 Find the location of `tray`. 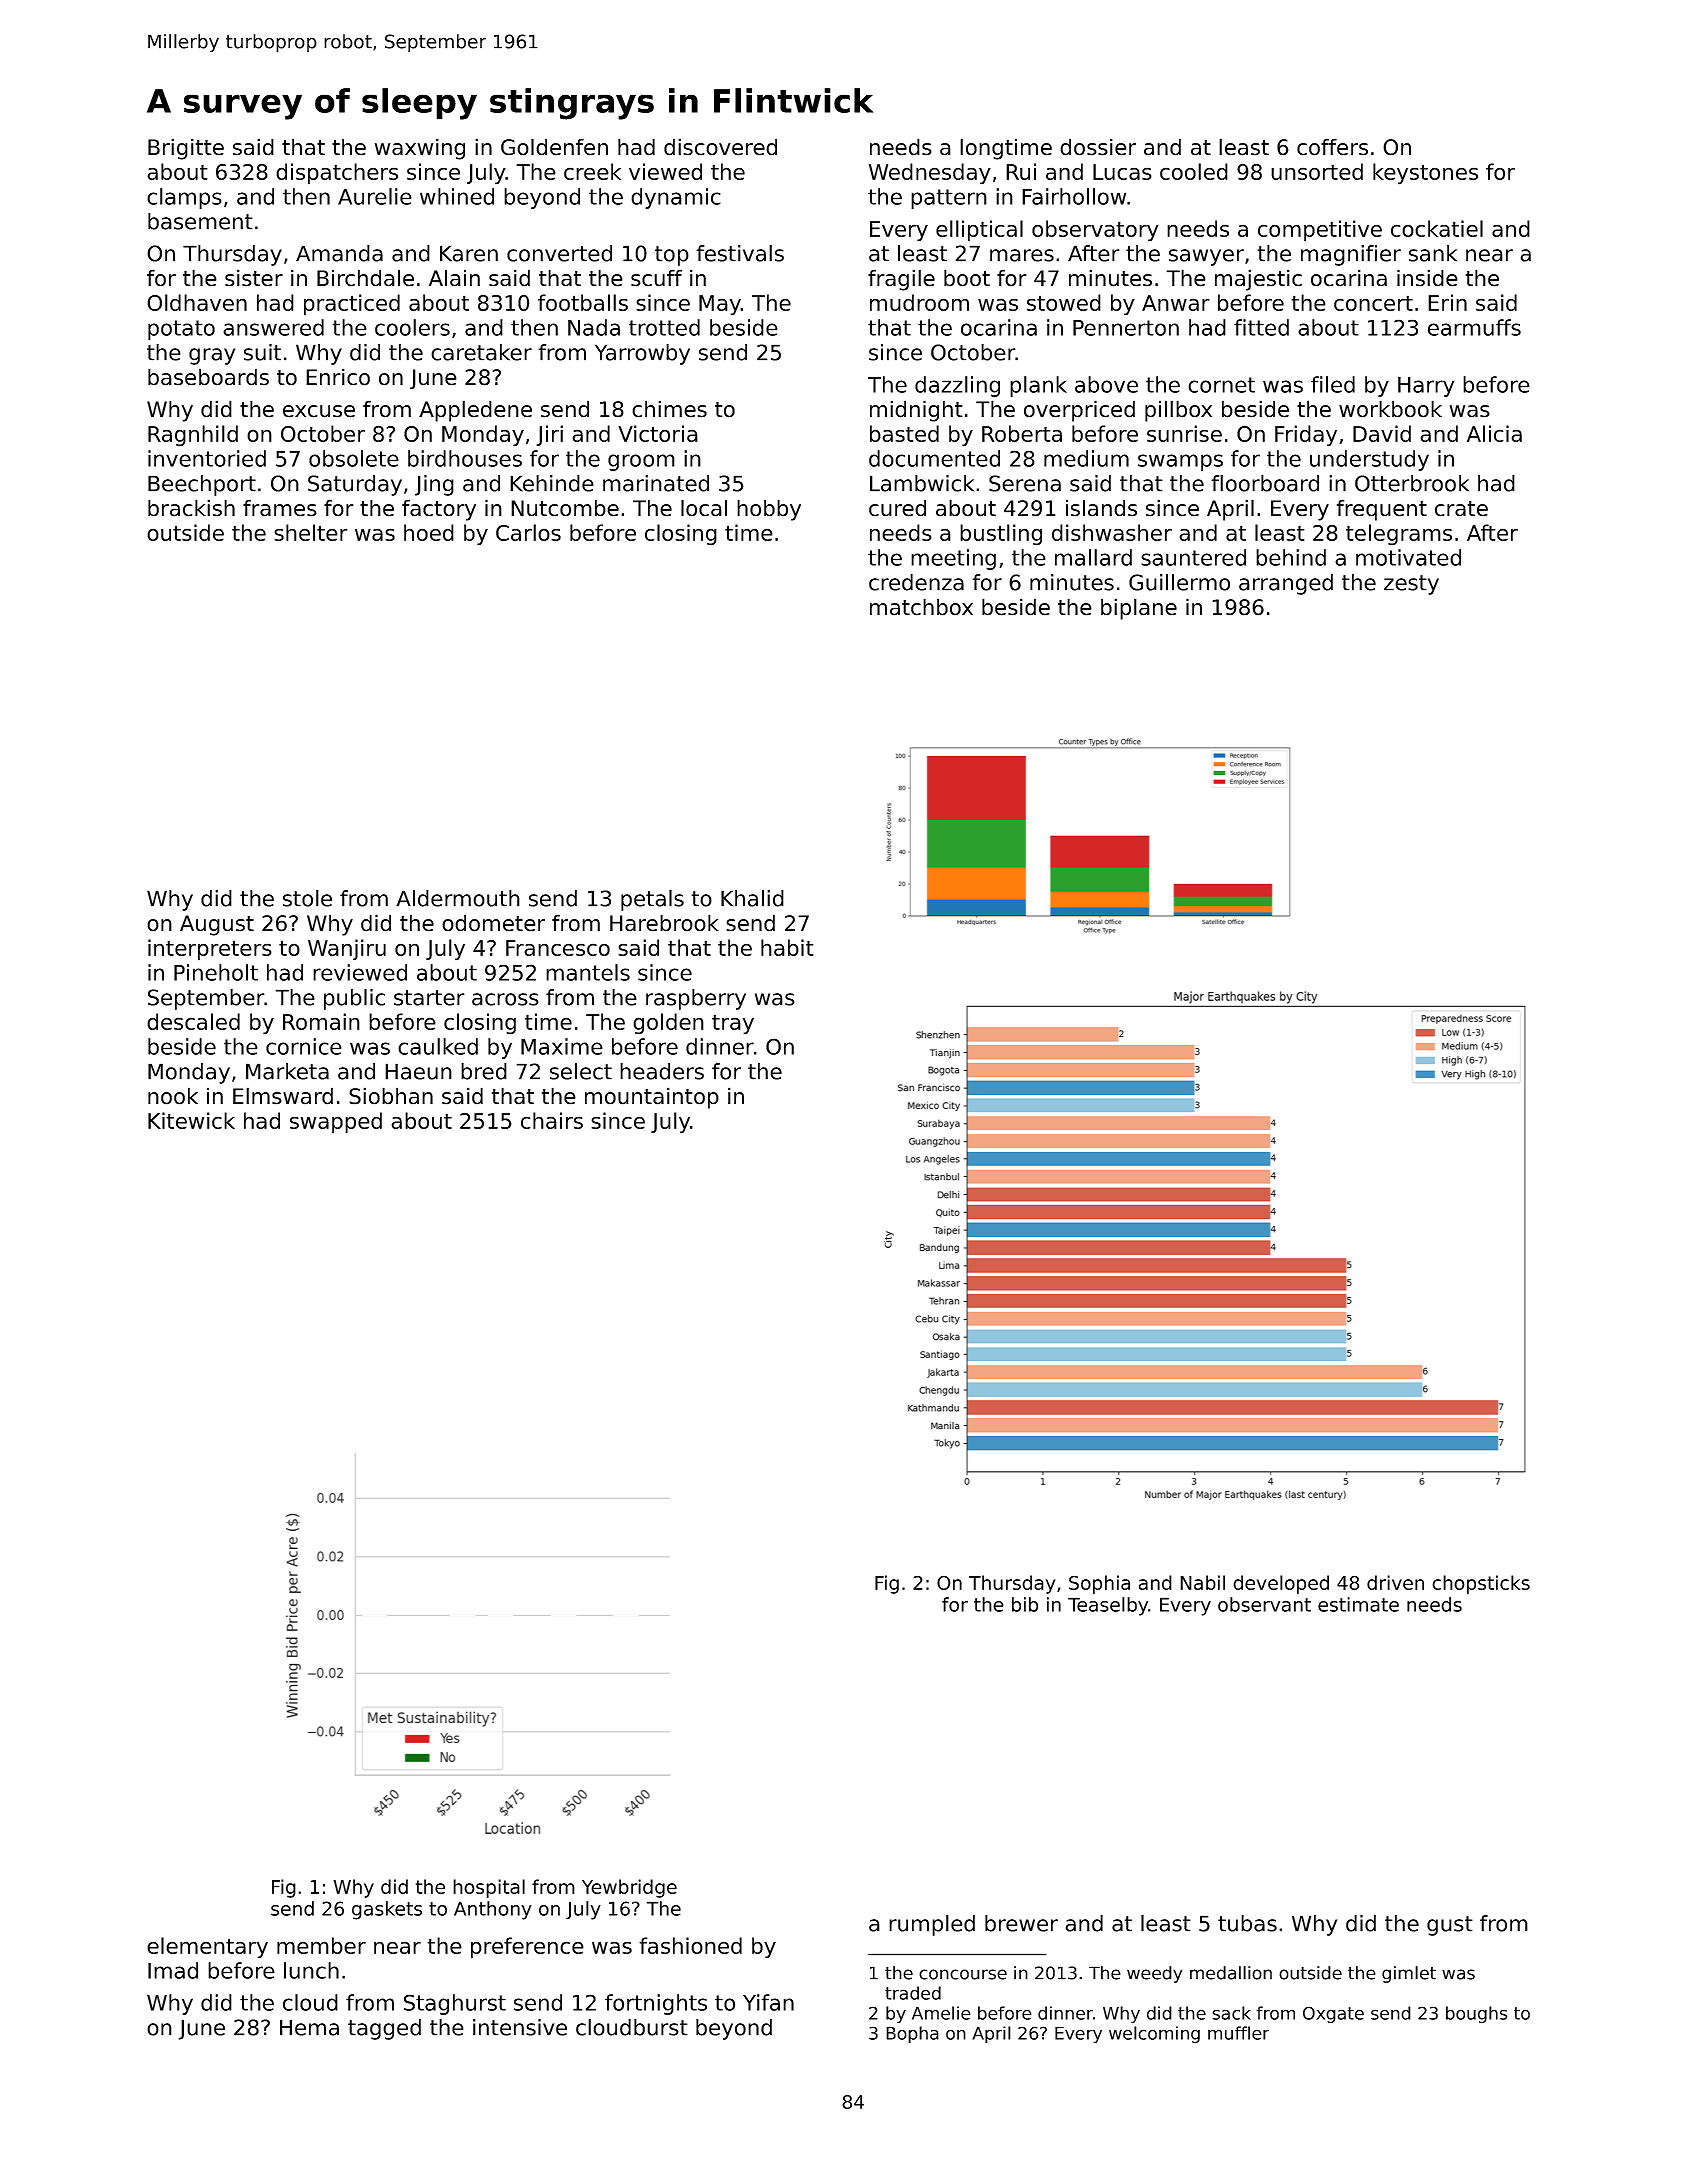

tray is located at coordinates (733, 1024).
